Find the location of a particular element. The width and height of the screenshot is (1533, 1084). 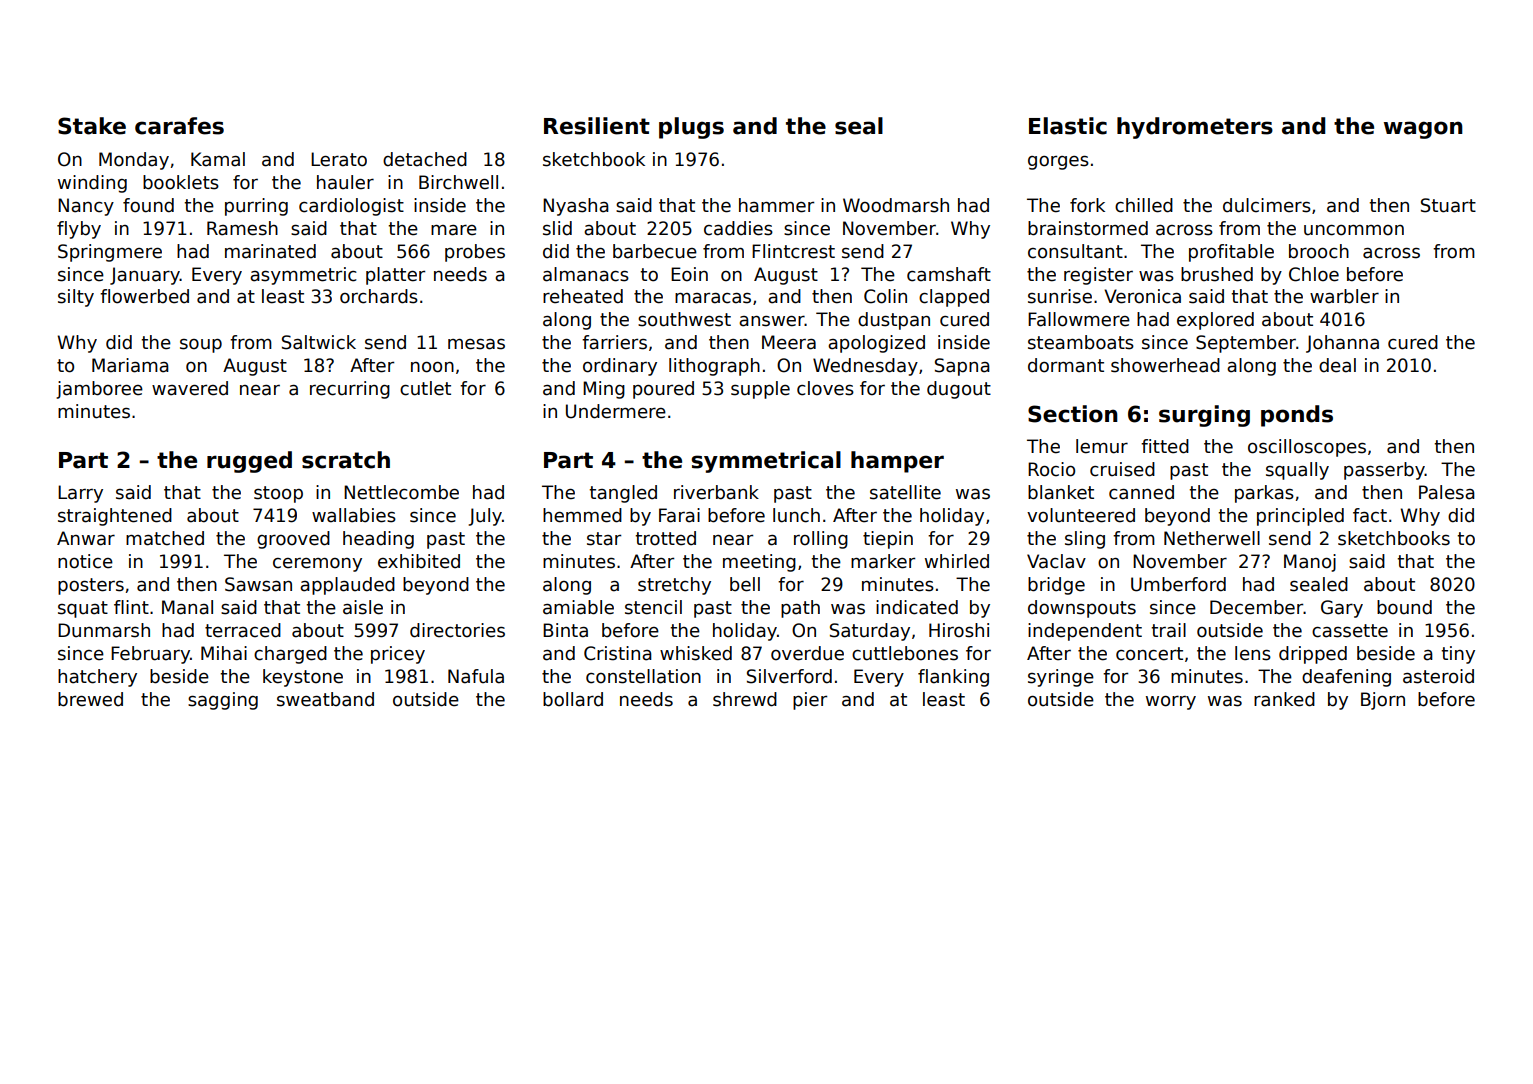

Larry is located at coordinates (80, 494).
